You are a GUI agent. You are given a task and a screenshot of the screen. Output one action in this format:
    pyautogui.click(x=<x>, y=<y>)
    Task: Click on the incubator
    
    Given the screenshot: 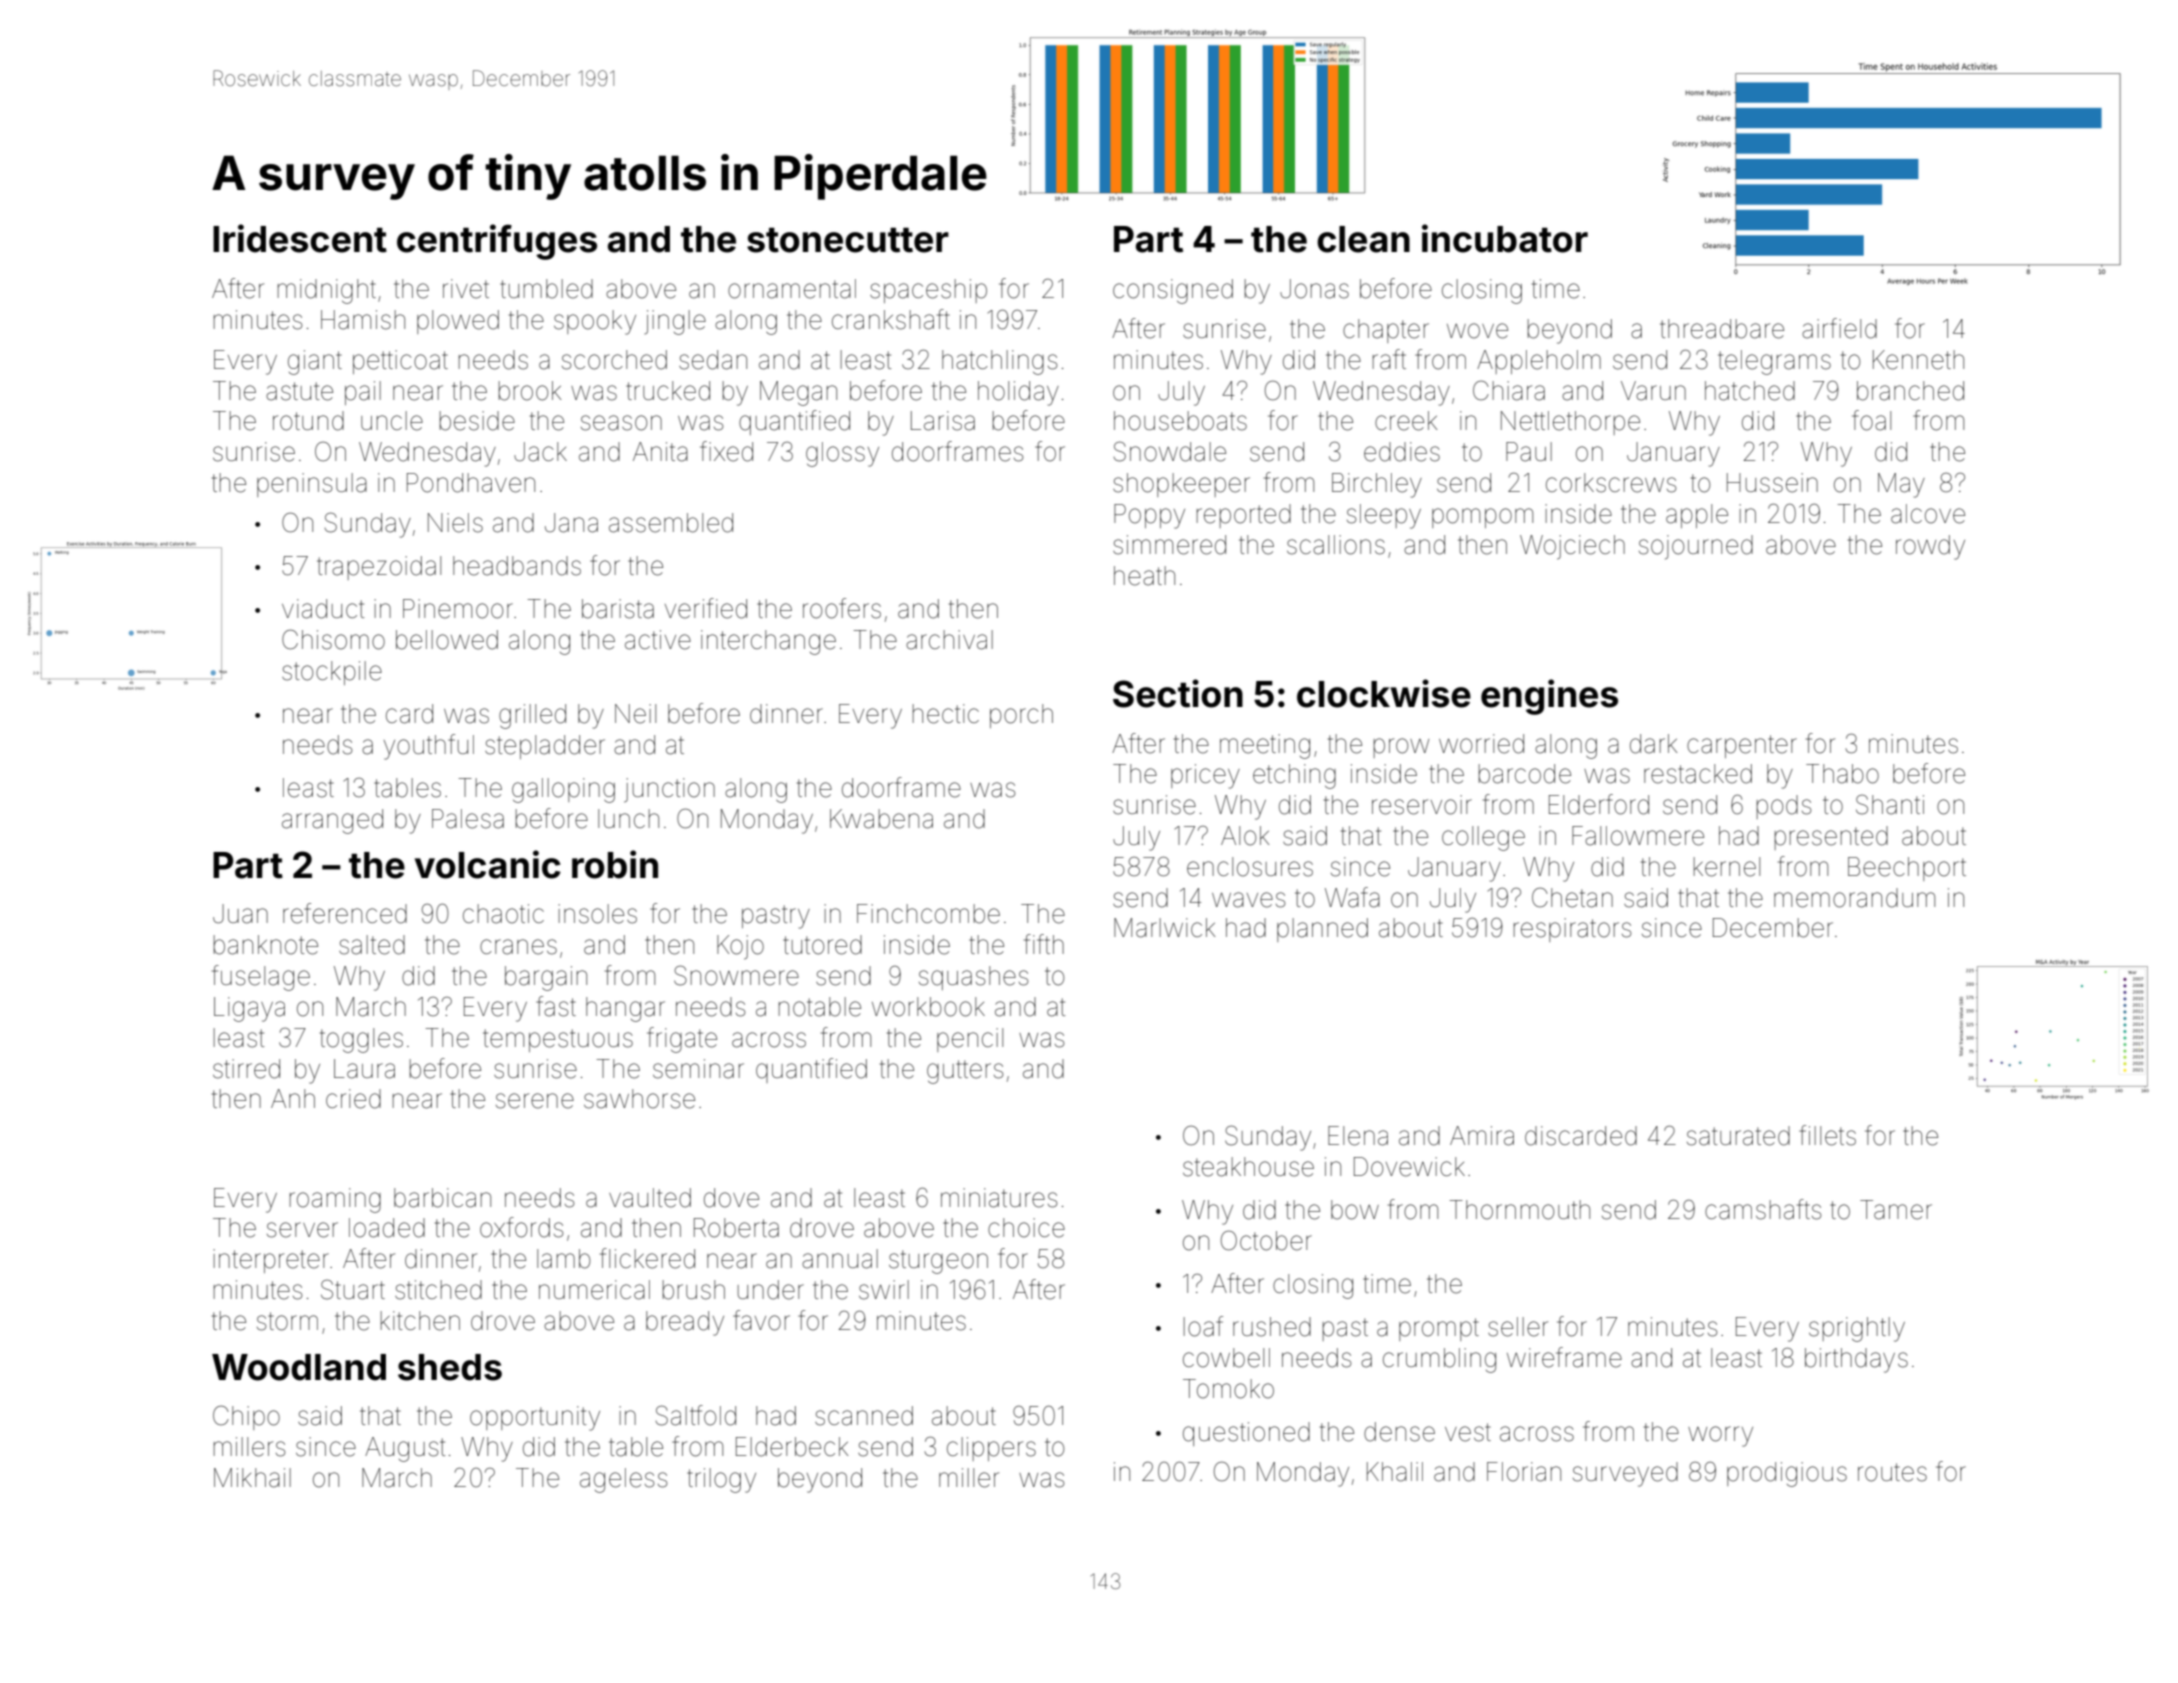 What is the action you would take?
    pyautogui.click(x=1505, y=238)
